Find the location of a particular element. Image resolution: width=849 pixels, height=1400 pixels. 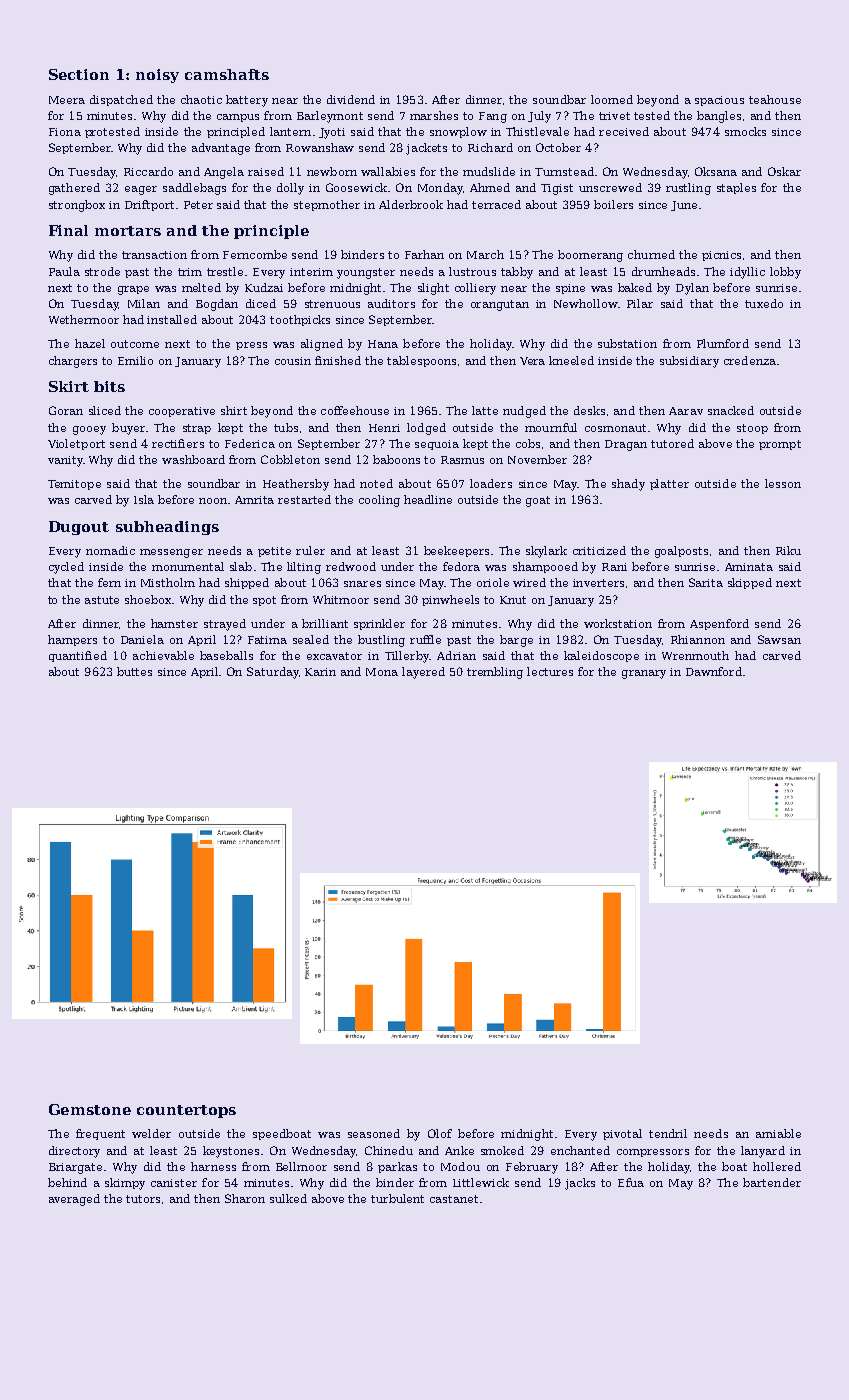

Section is located at coordinates (79, 74).
